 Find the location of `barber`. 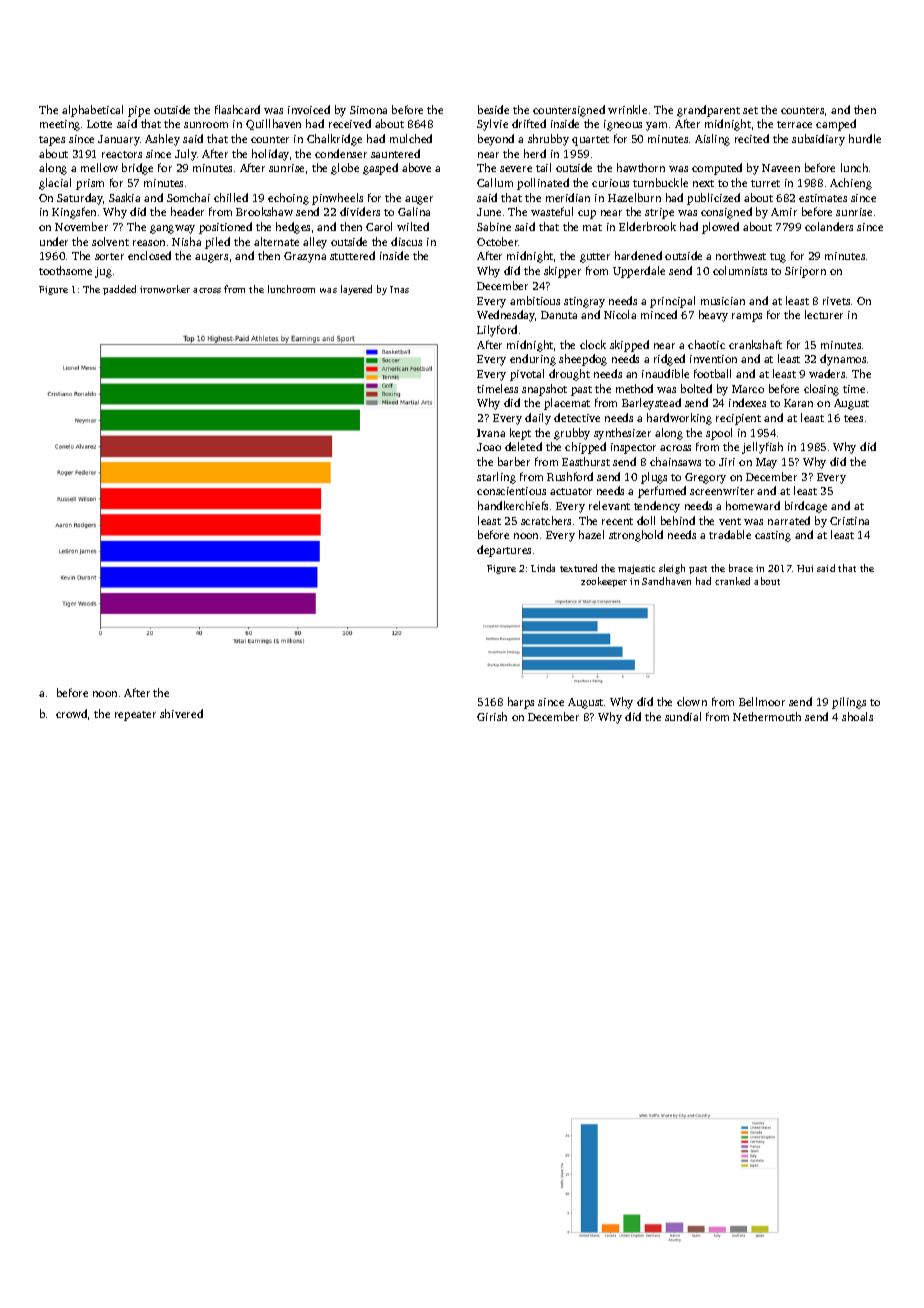

barber is located at coordinates (514, 461).
